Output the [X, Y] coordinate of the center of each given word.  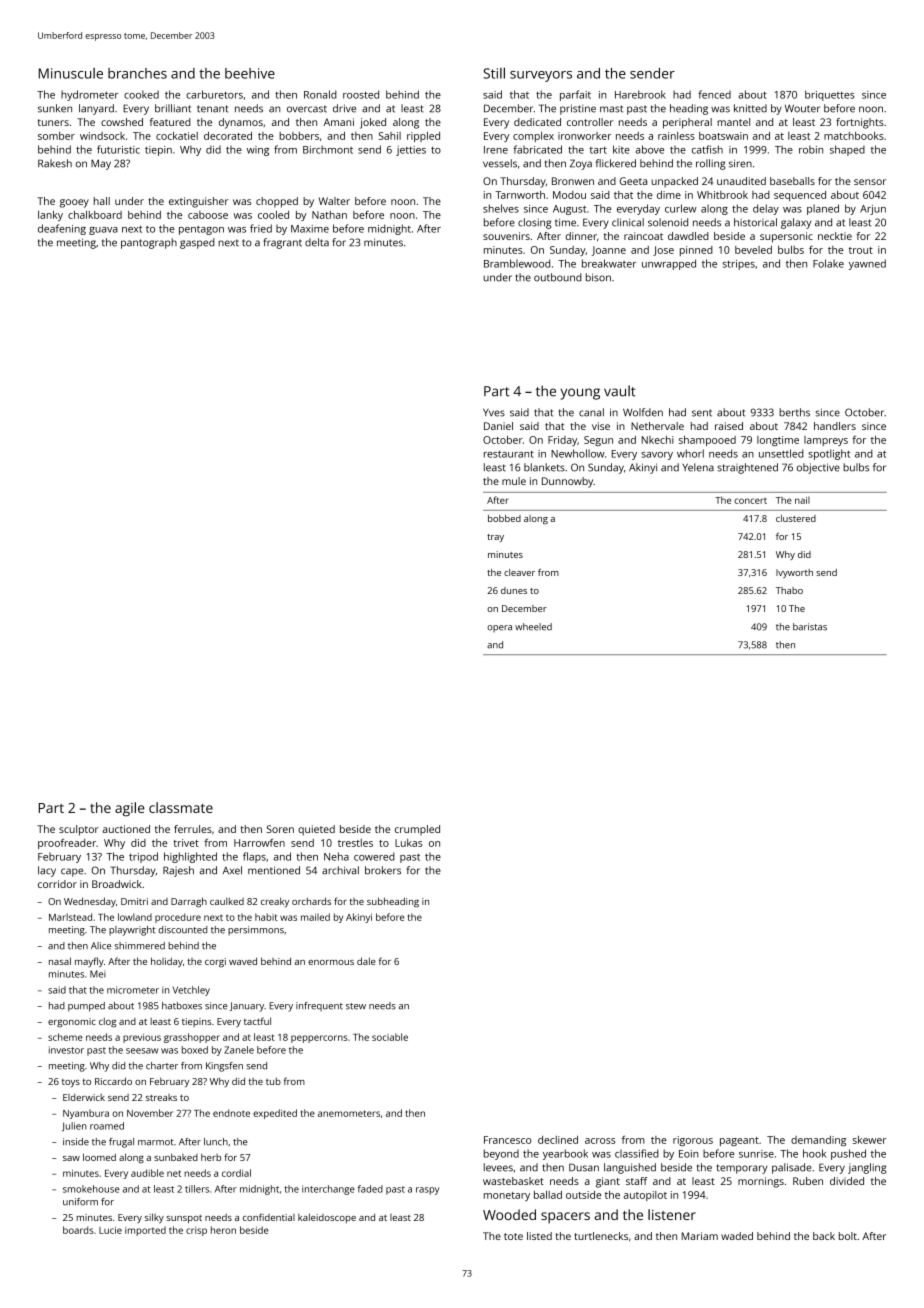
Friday [562, 441]
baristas [810, 627]
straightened [747, 468]
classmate [181, 807]
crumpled [417, 830]
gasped [197, 243]
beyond [501, 1154]
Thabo [789, 590]
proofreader [67, 843]
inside [76, 1142]
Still [494, 73]
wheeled [533, 627]
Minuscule [71, 73]
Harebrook [640, 94]
